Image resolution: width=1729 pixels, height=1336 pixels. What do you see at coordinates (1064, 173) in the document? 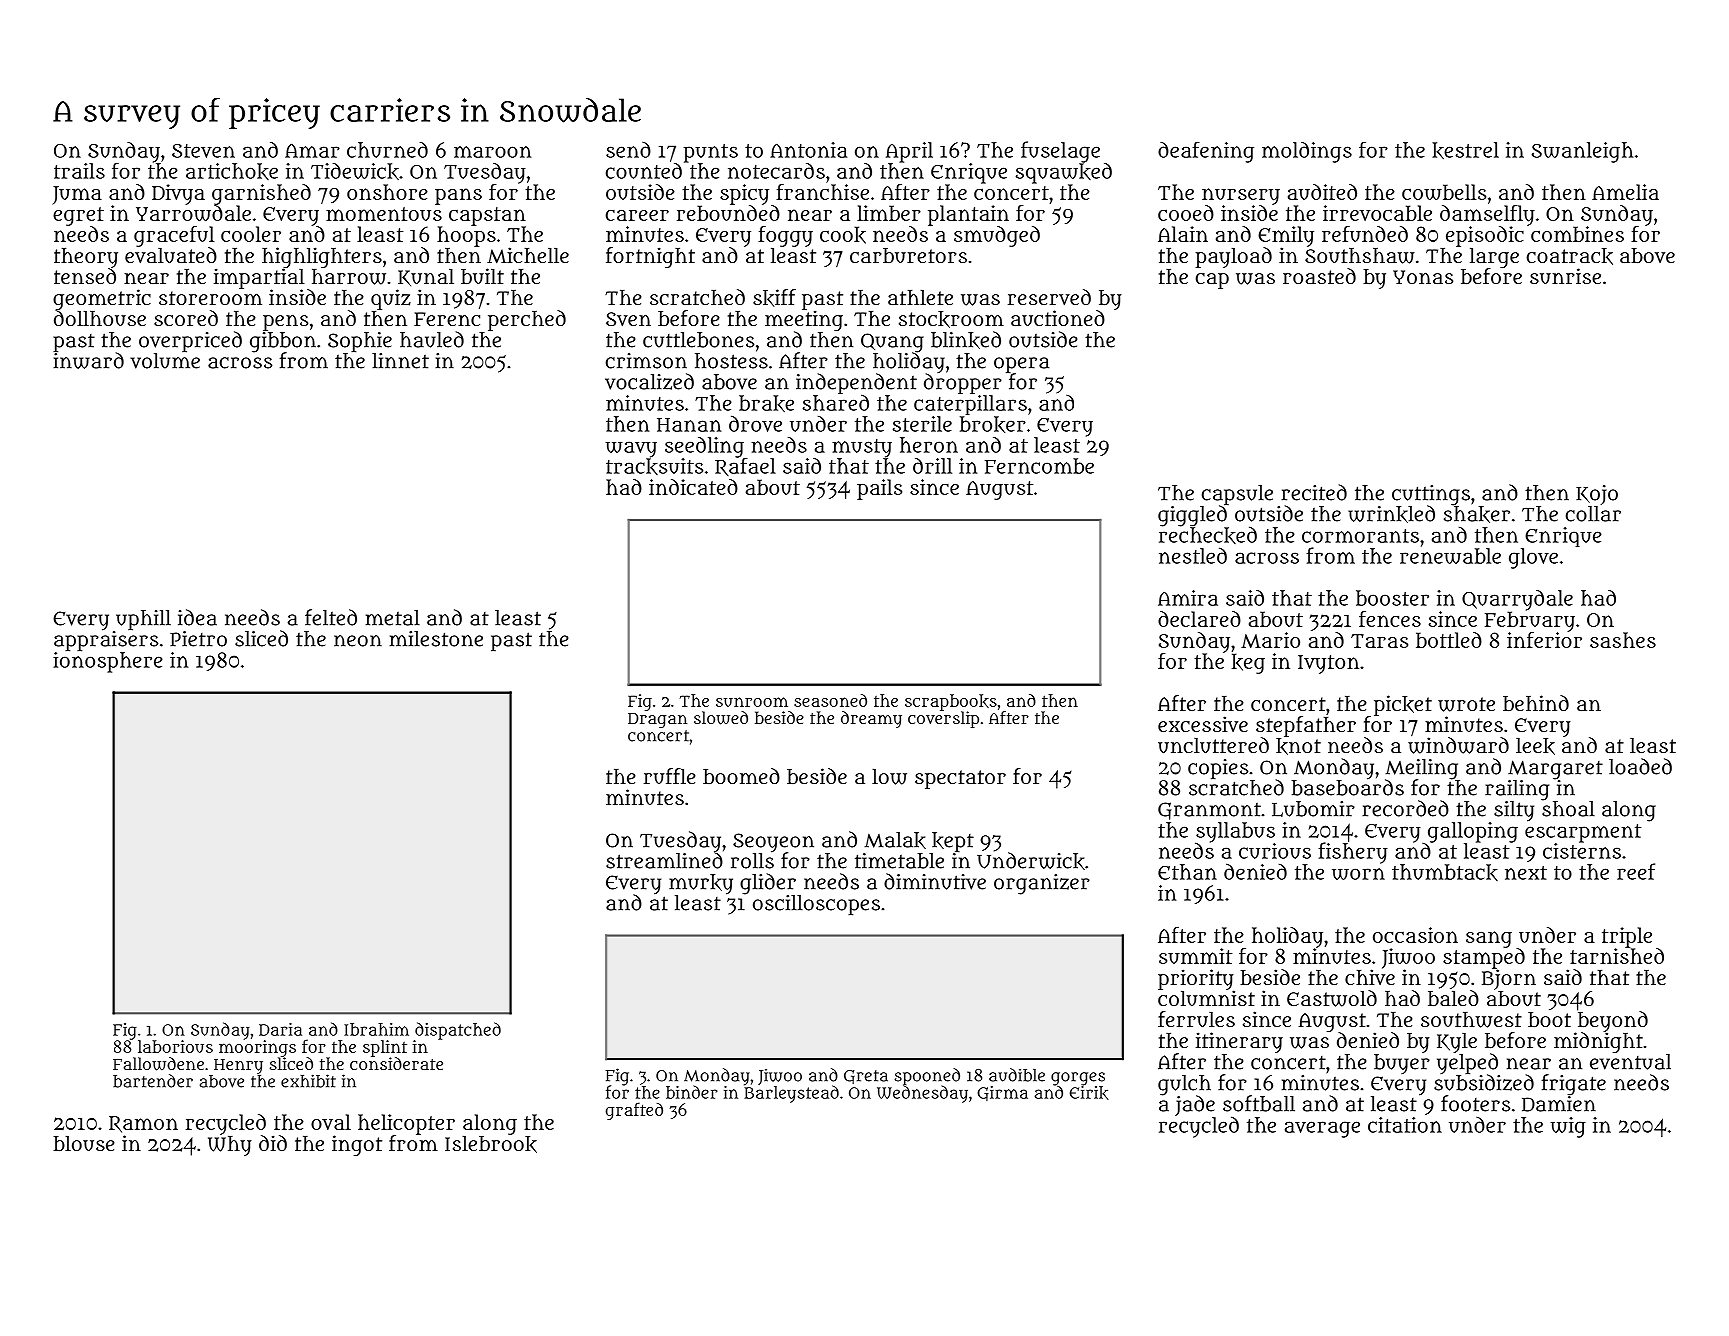
I see `squawked` at bounding box center [1064, 173].
